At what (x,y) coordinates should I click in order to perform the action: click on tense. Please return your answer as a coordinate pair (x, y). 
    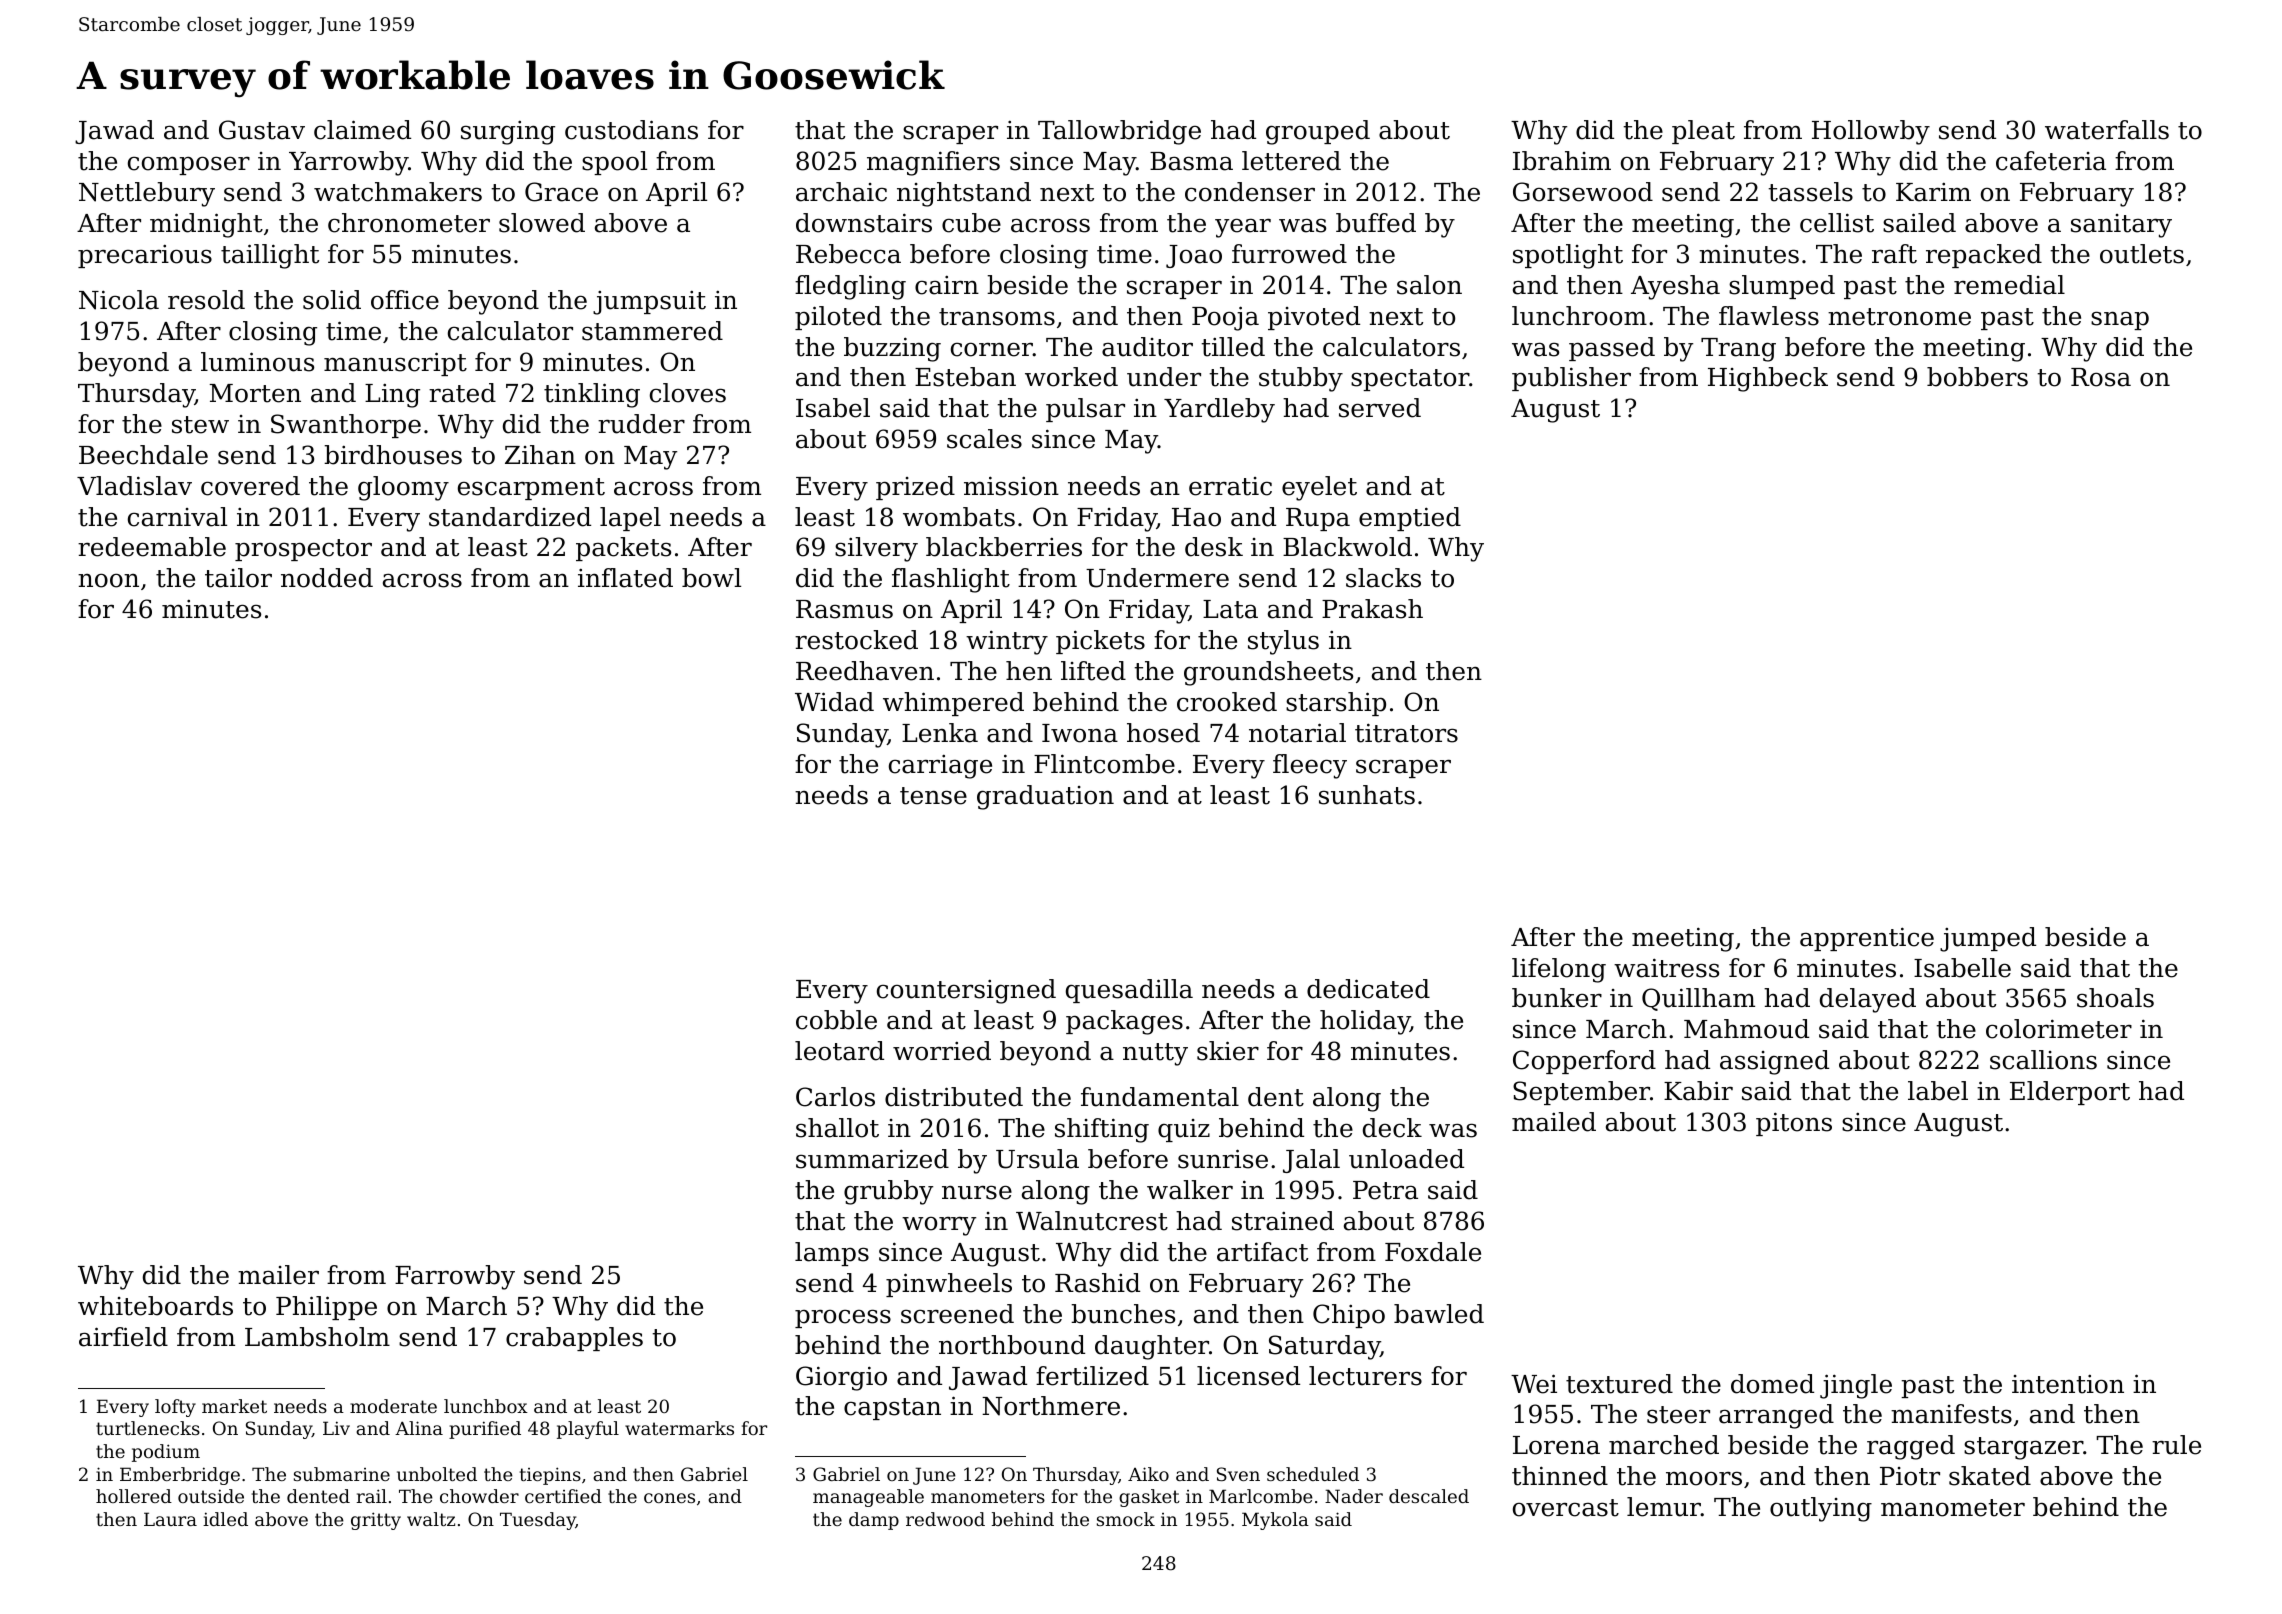
    Looking at the image, I should click on (933, 796).
